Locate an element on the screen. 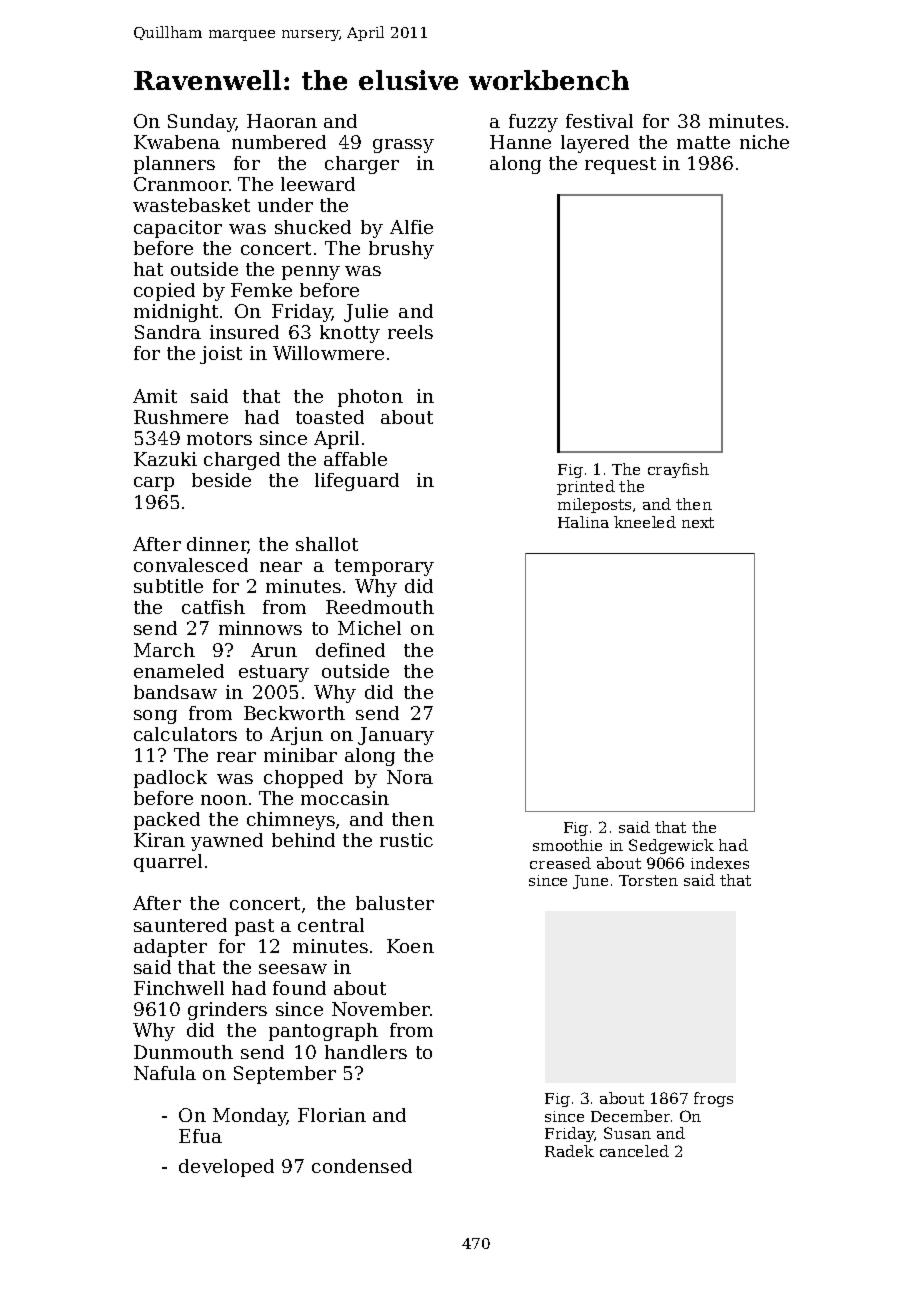 Image resolution: width=924 pixels, height=1311 pixels. Dunmouth is located at coordinates (183, 1052).
